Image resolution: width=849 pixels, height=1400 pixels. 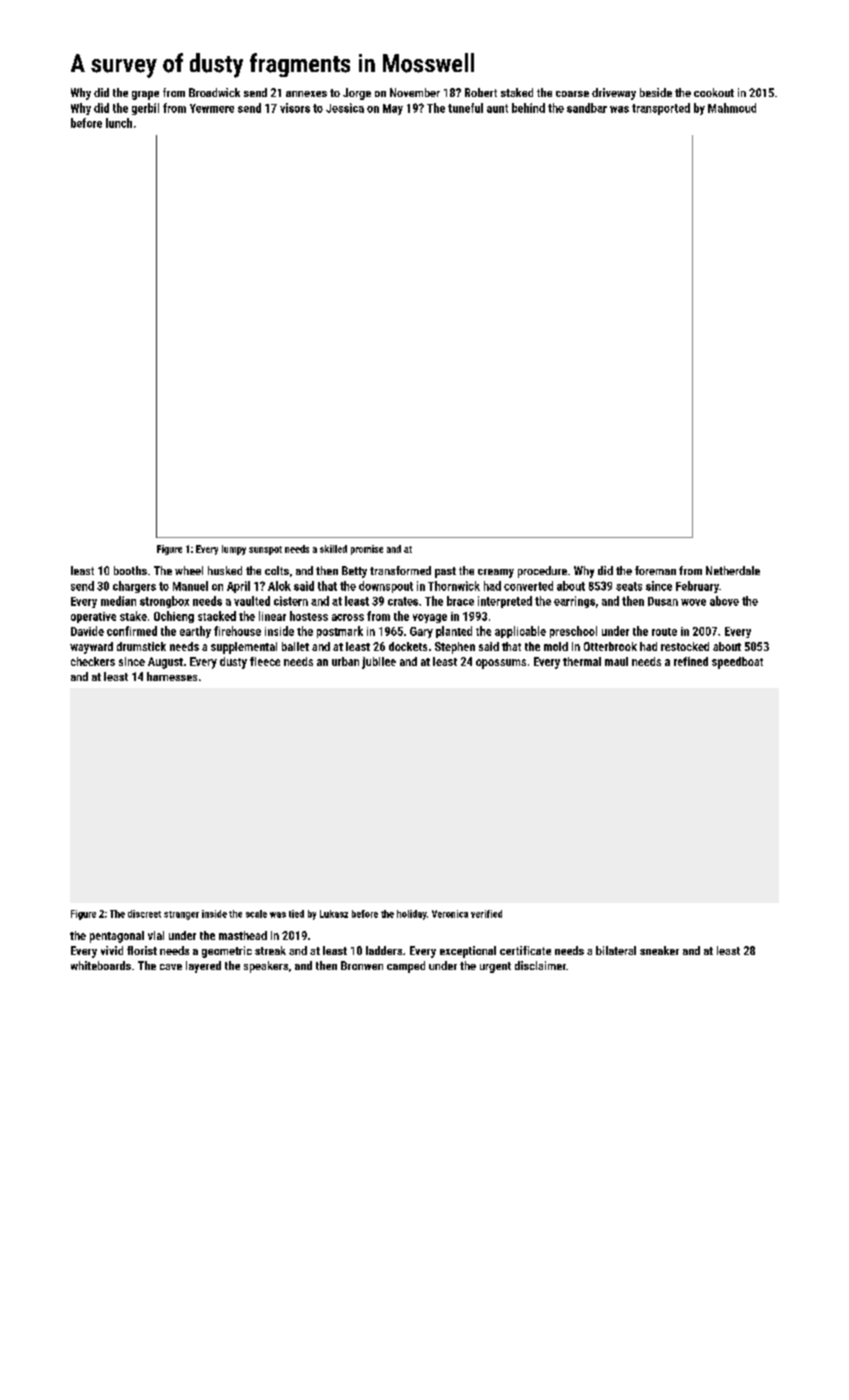 What do you see at coordinates (266, 967) in the screenshot?
I see `speakers` at bounding box center [266, 967].
